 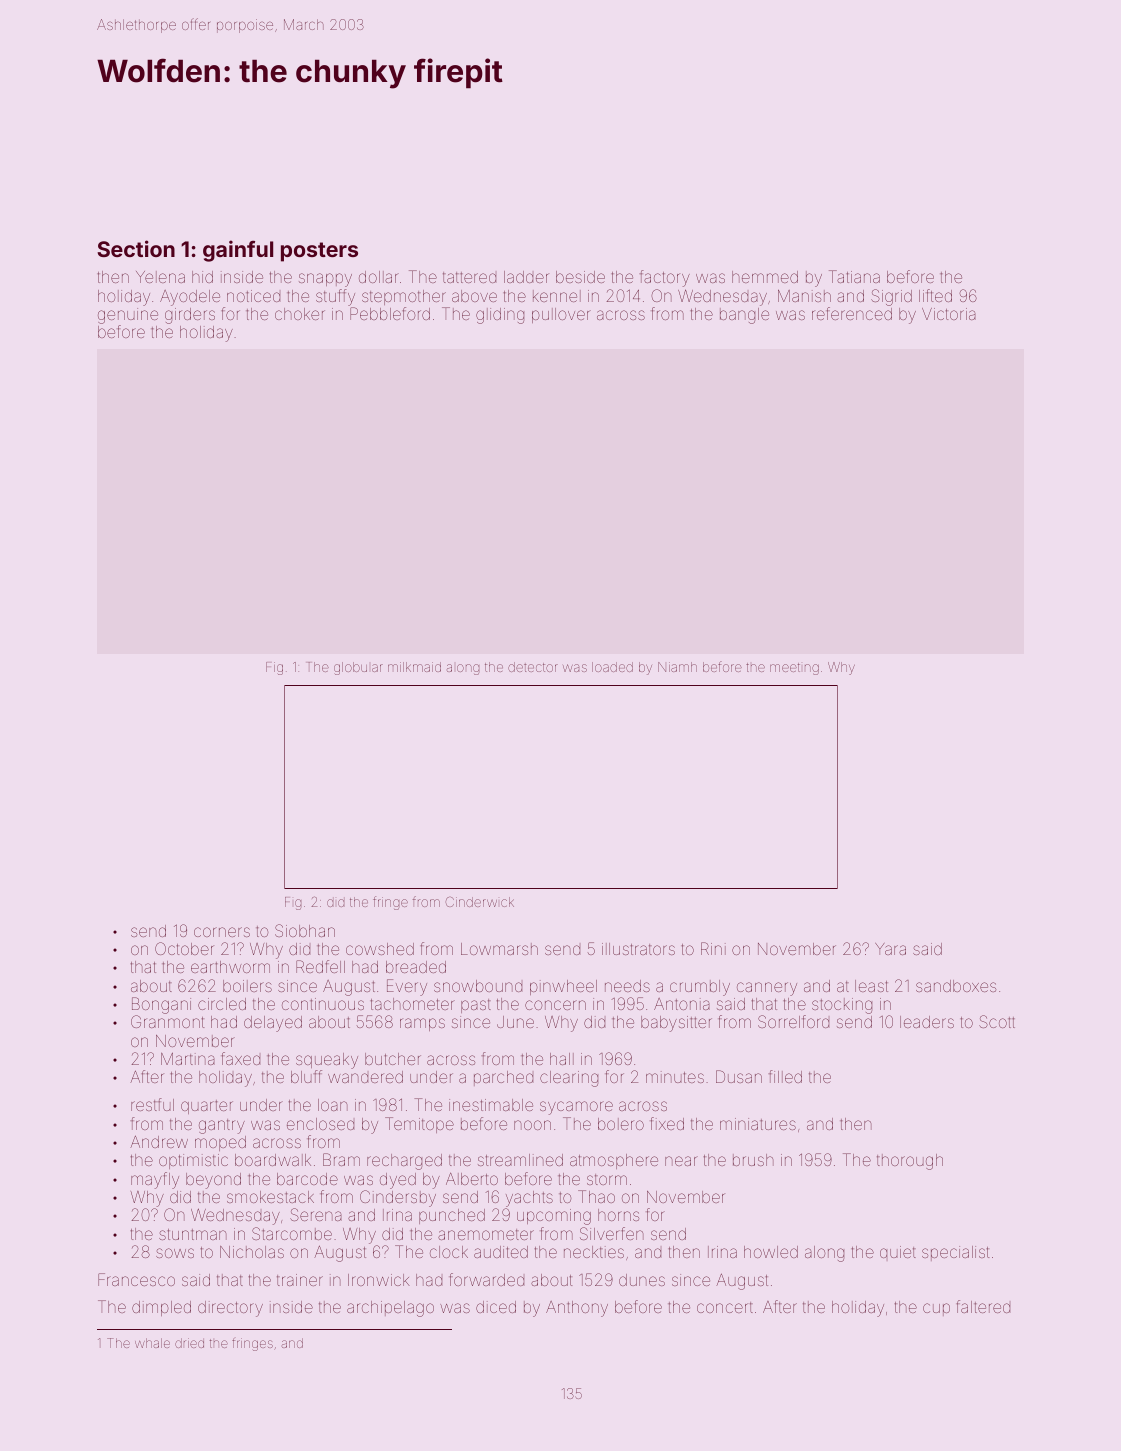 What do you see at coordinates (677, 667) in the screenshot?
I see `Niamh` at bounding box center [677, 667].
